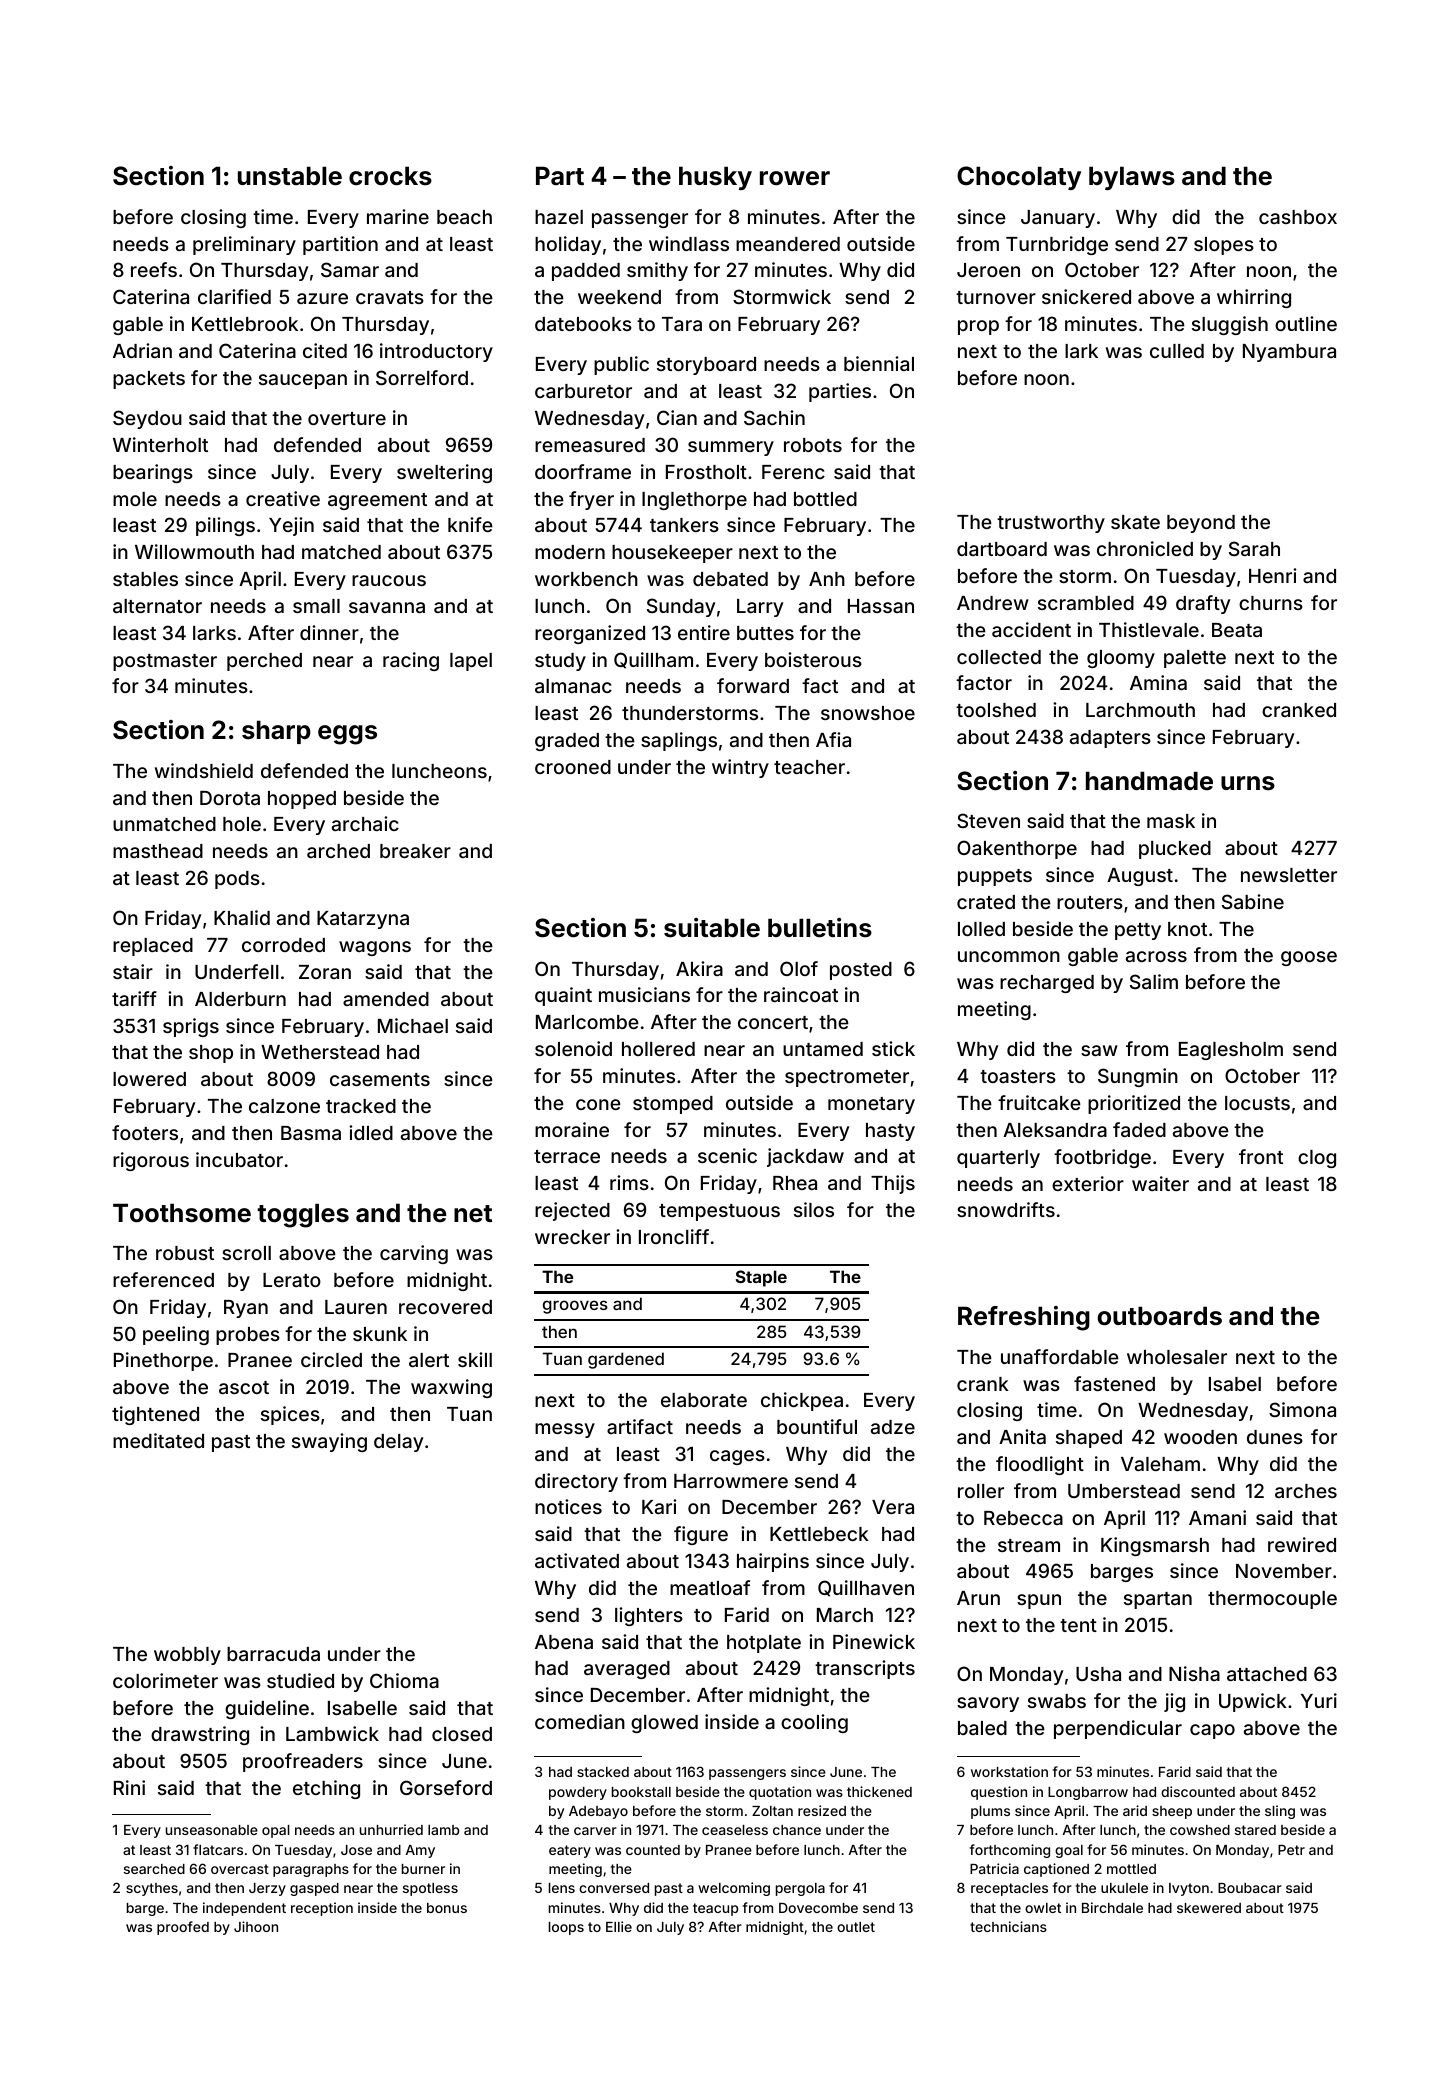 Image resolution: width=1450 pixels, height=2100 pixels. What do you see at coordinates (559, 217) in the screenshot?
I see `hazel` at bounding box center [559, 217].
